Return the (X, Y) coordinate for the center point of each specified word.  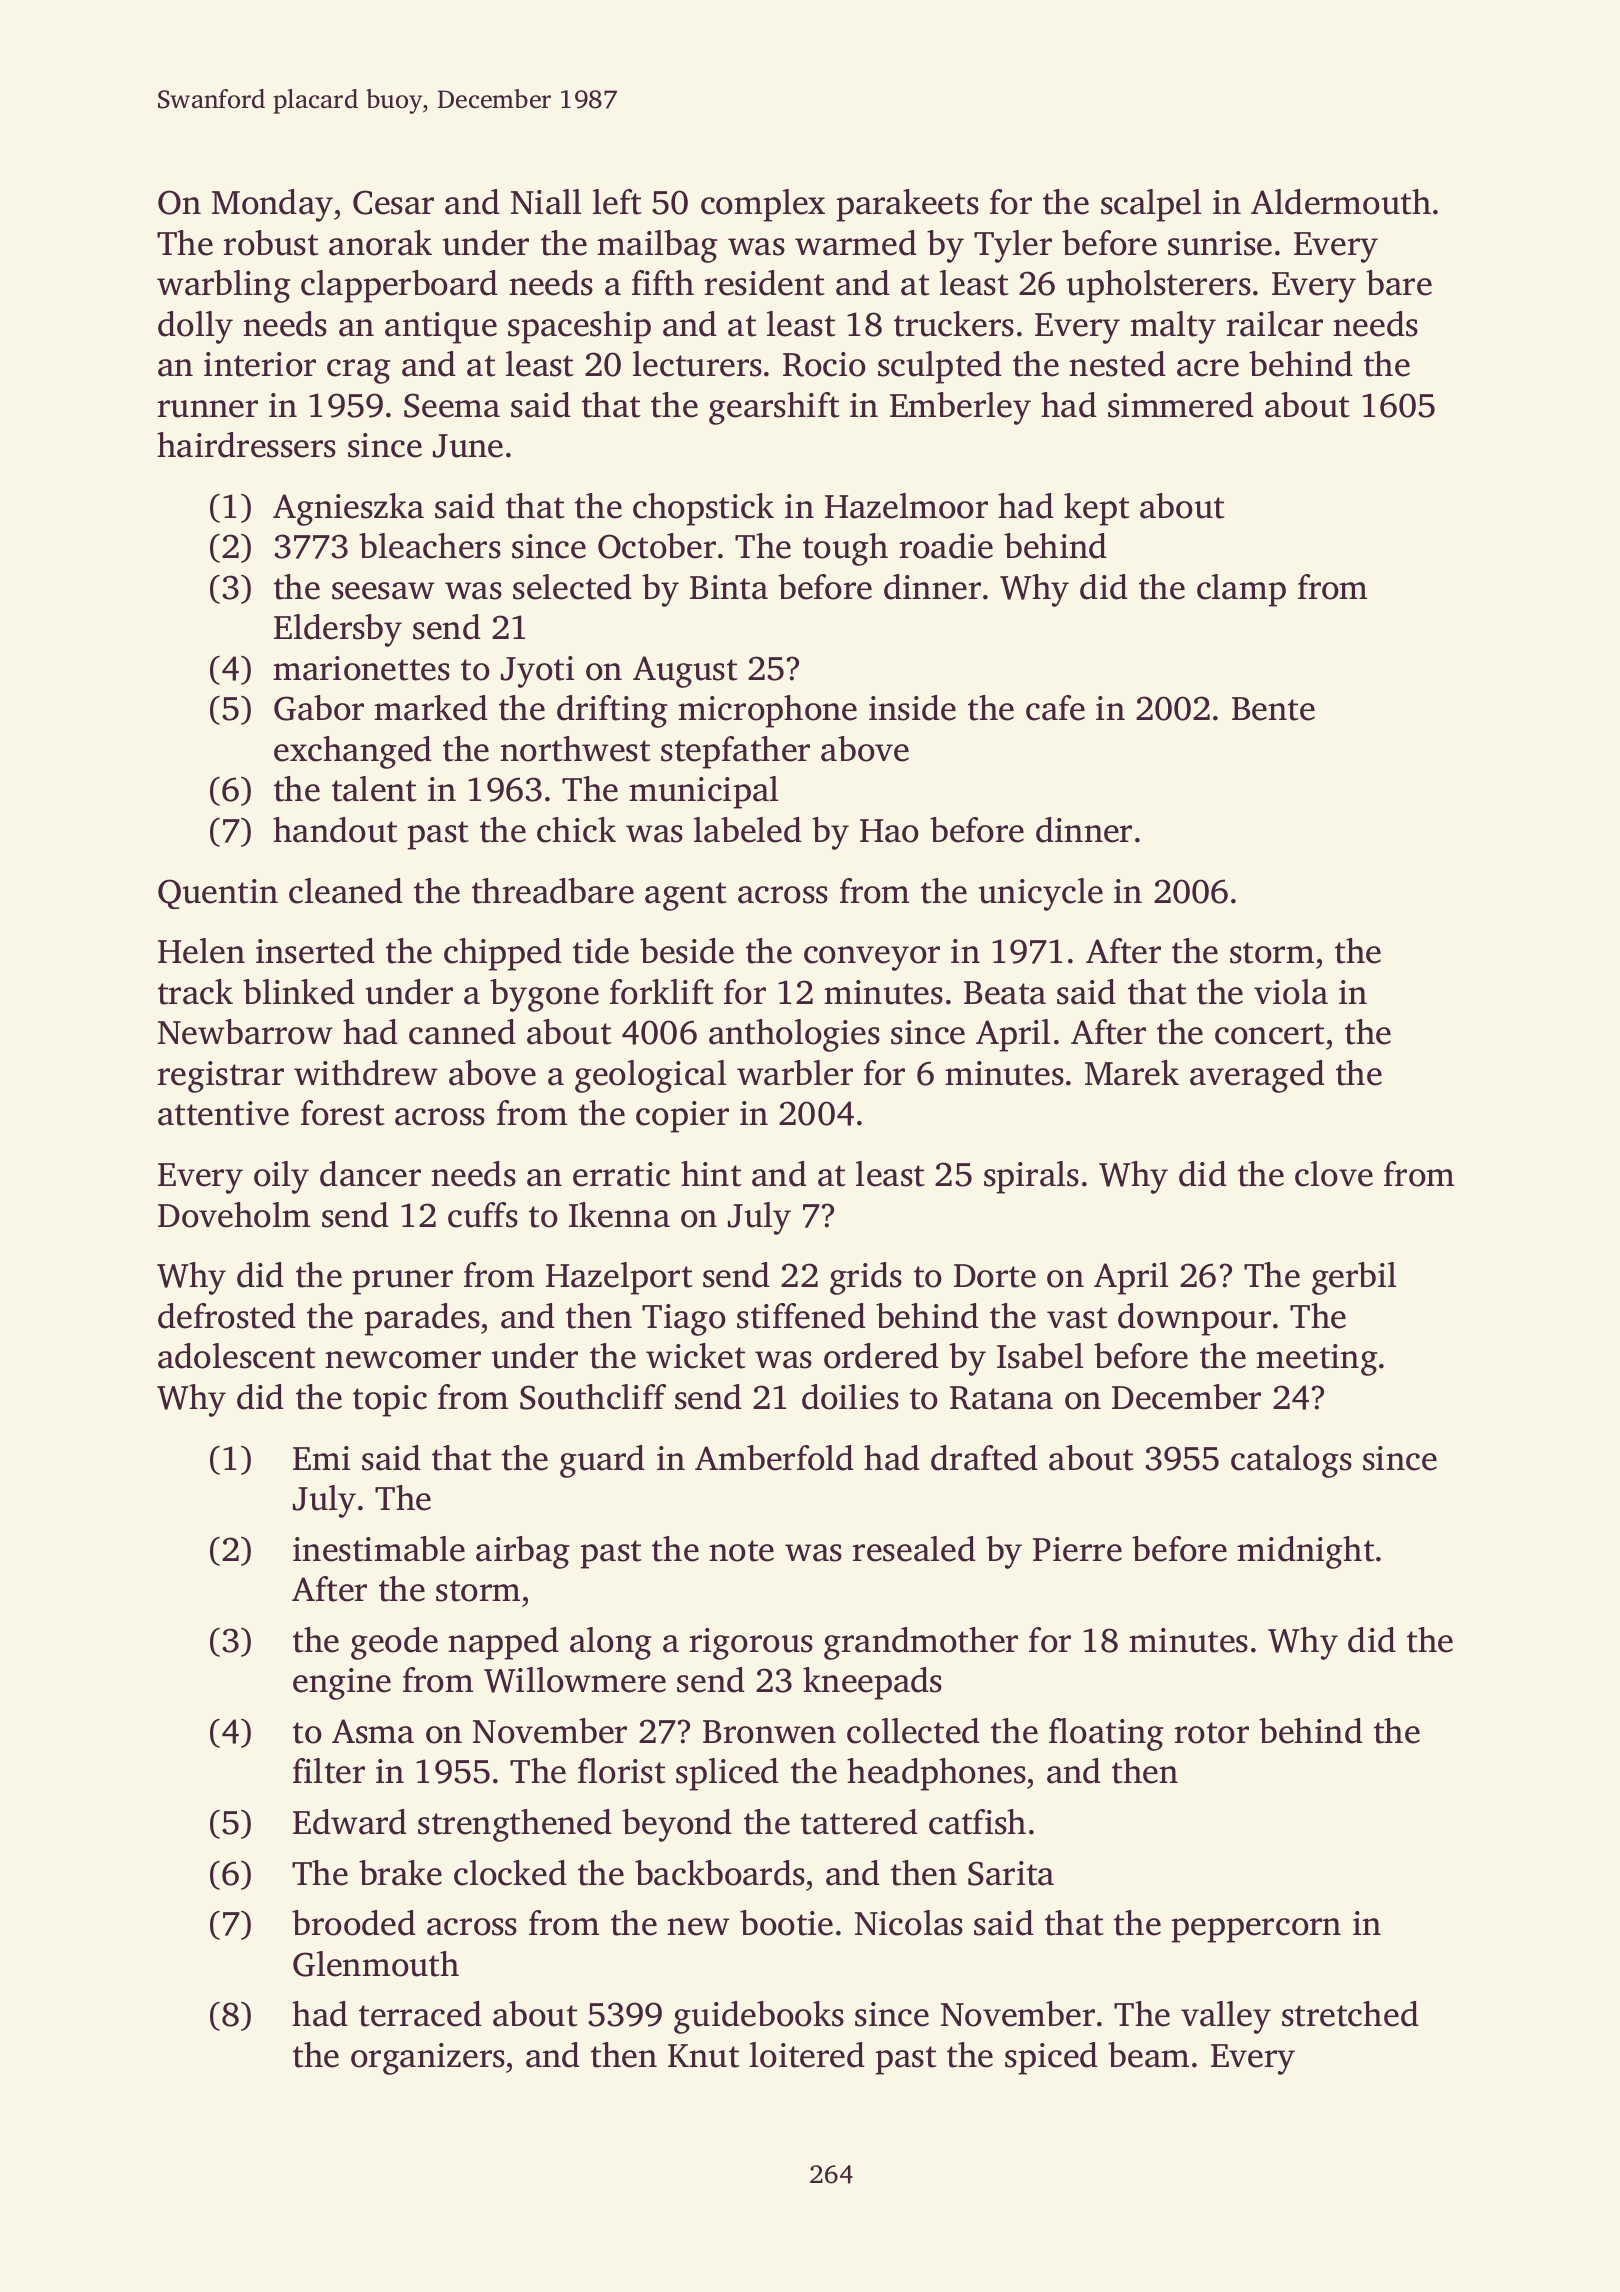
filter (329, 1771)
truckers (954, 324)
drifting (612, 711)
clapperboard (399, 286)
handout (335, 830)
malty (1173, 327)
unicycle (1041, 894)
